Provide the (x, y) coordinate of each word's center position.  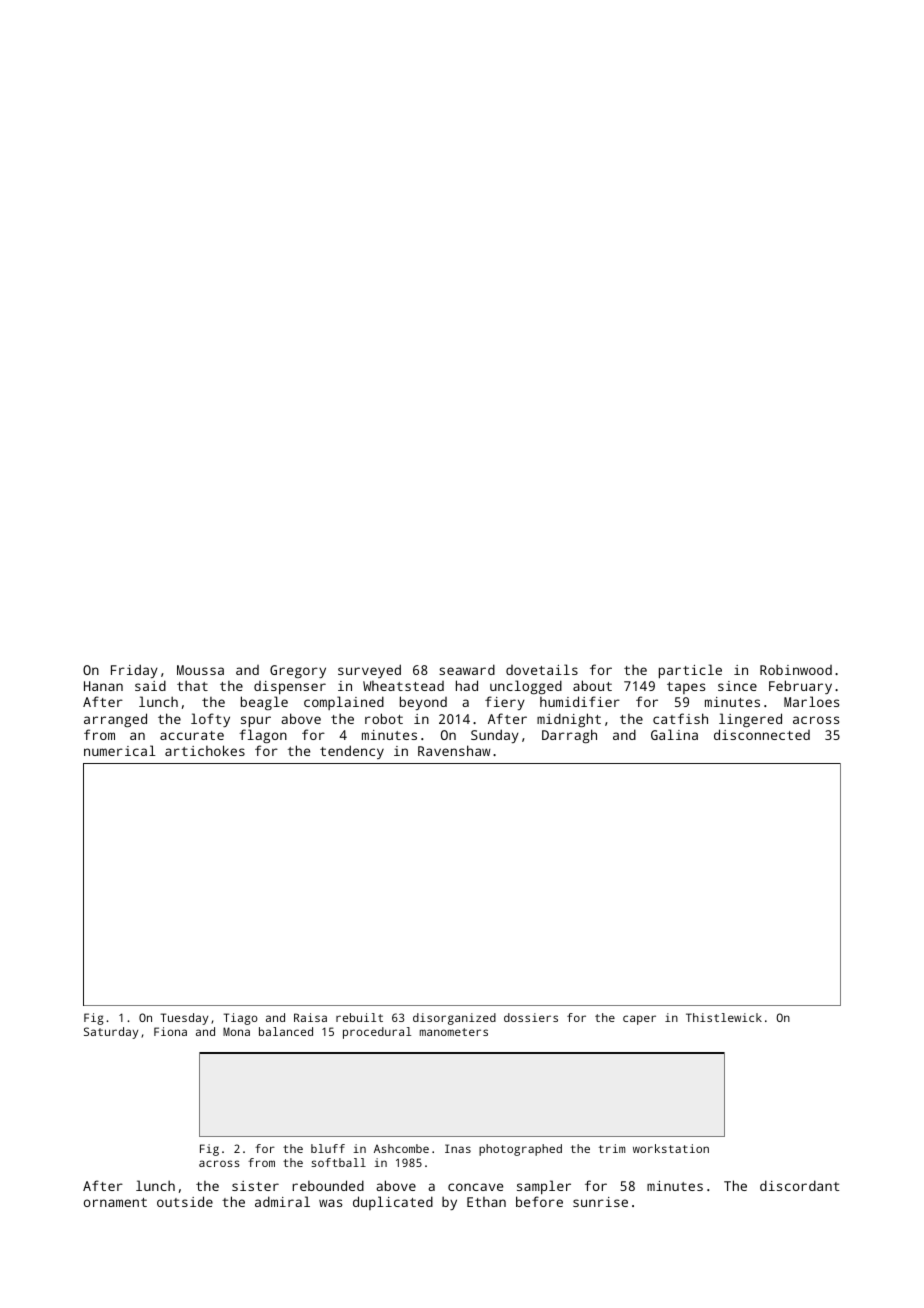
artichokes (205, 750)
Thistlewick (724, 1017)
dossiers (531, 1017)
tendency (352, 752)
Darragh (569, 736)
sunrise (600, 1202)
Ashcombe (401, 1148)
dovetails (542, 669)
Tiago (240, 1019)
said (150, 685)
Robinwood (796, 669)
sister (255, 1186)
